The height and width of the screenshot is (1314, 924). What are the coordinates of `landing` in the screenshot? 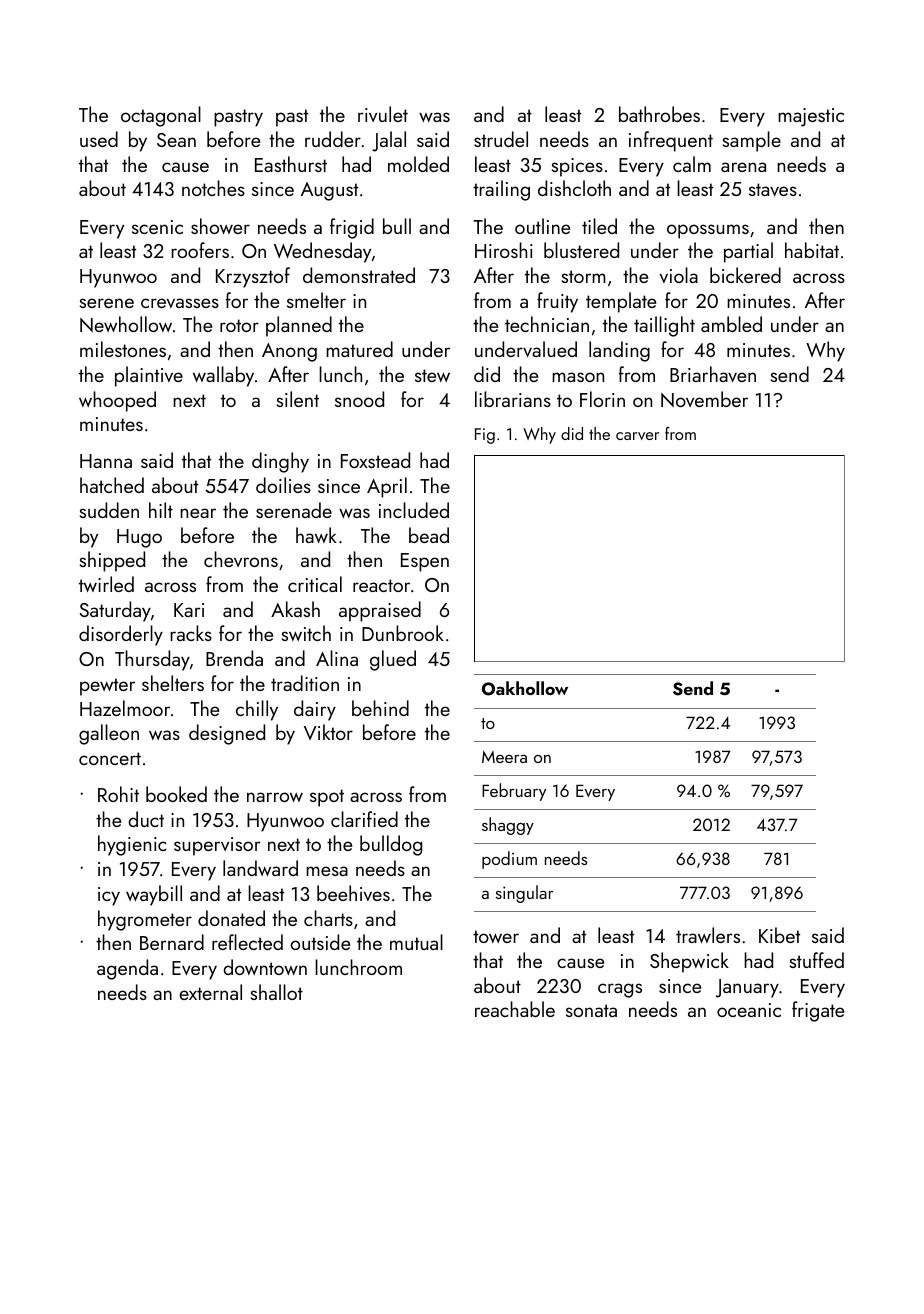 It's located at (619, 351).
